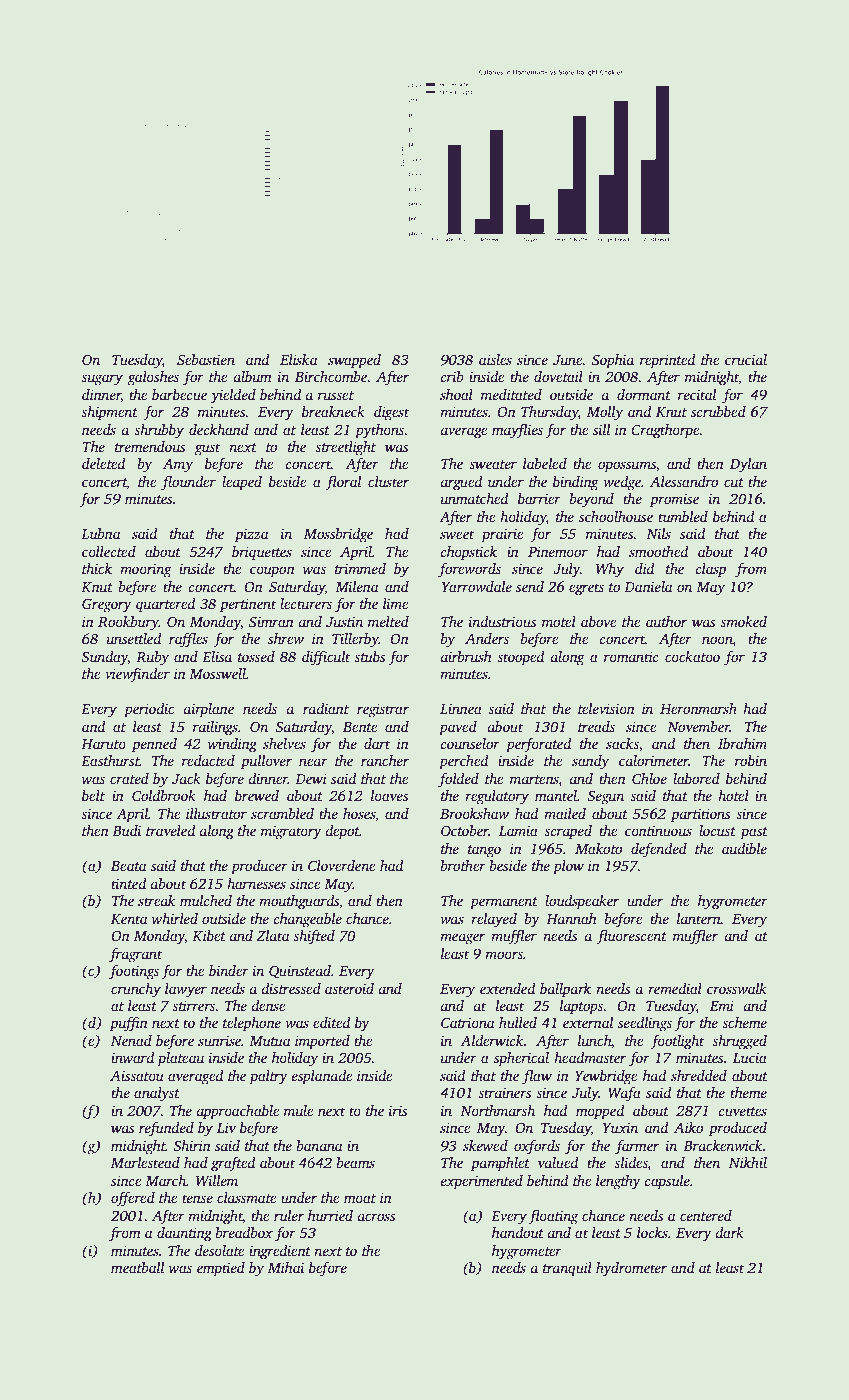  I want to click on fluorescent, so click(631, 937).
